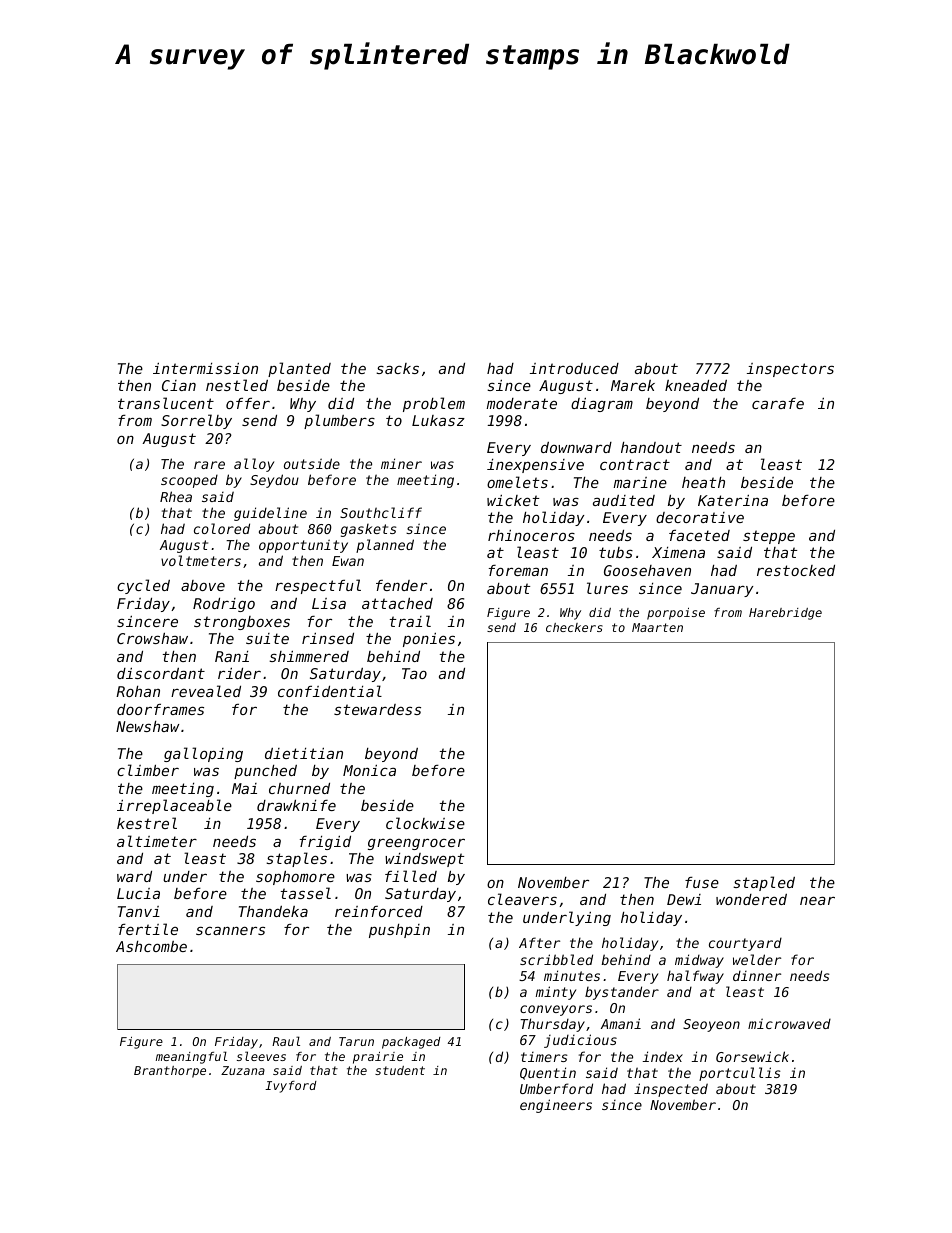 The height and width of the screenshot is (1233, 952). Describe the element at coordinates (657, 627) in the screenshot. I see `Maarten` at that location.
